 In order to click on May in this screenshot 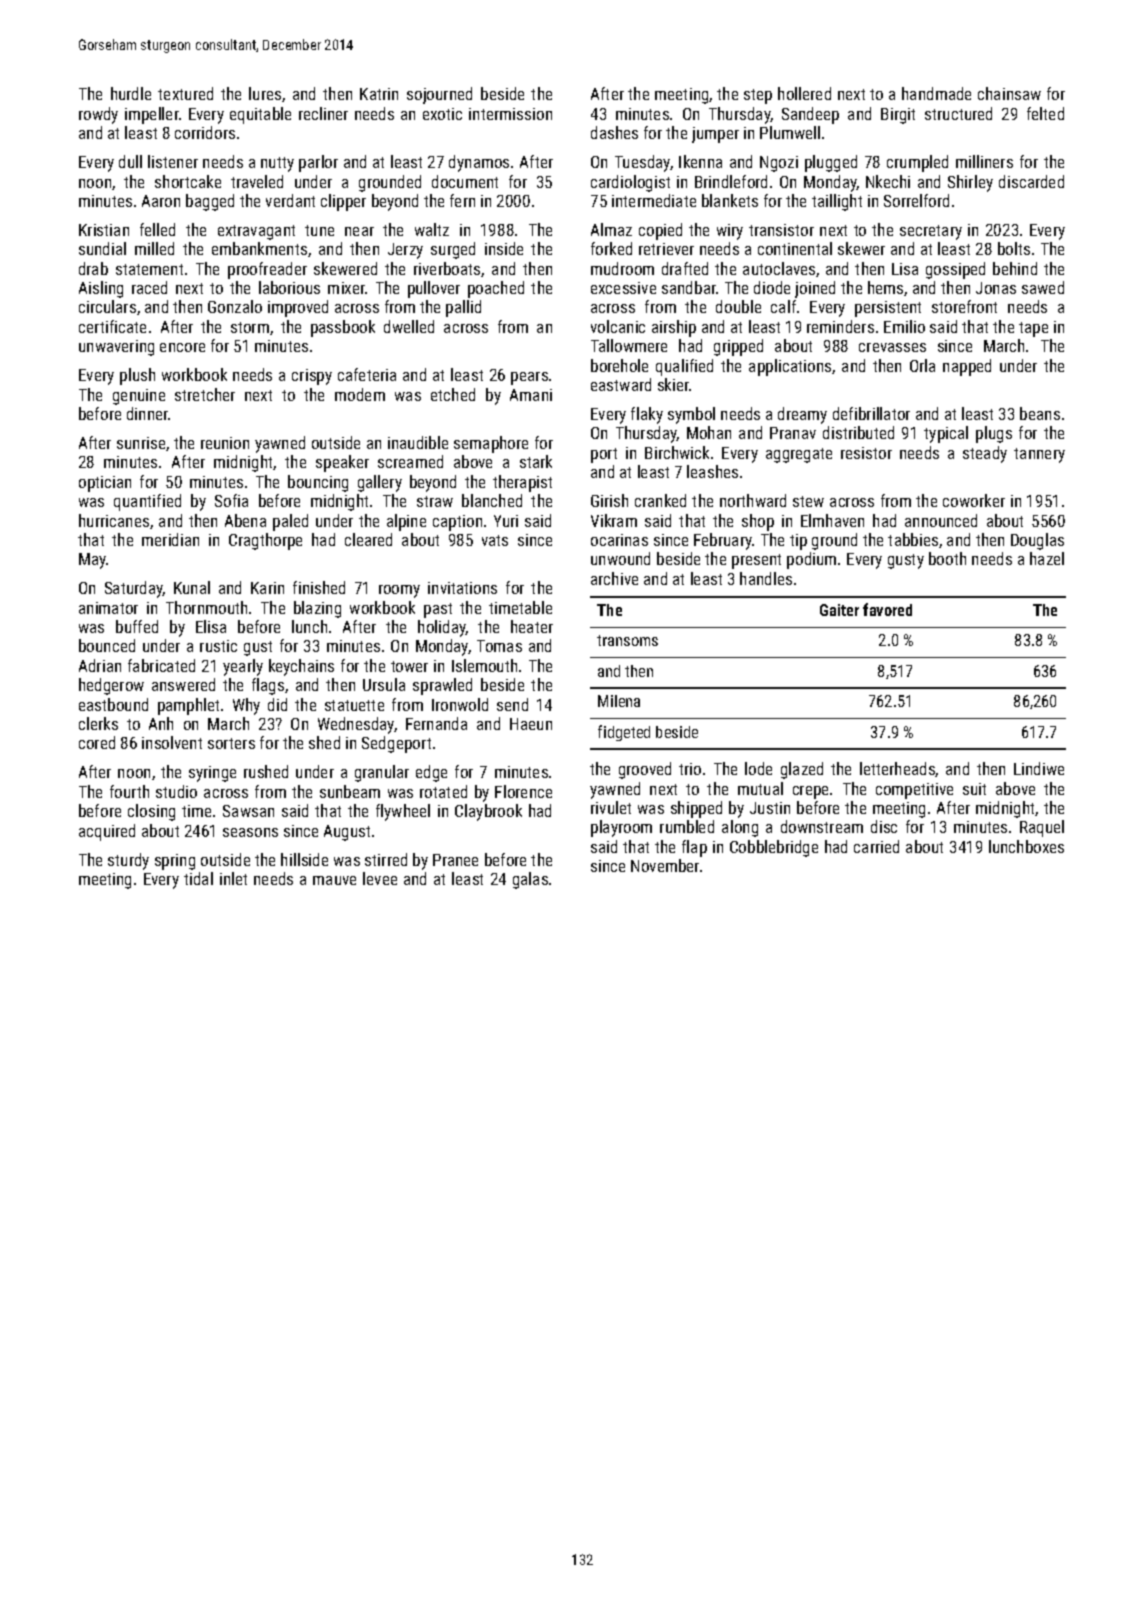, I will do `click(93, 561)`.
